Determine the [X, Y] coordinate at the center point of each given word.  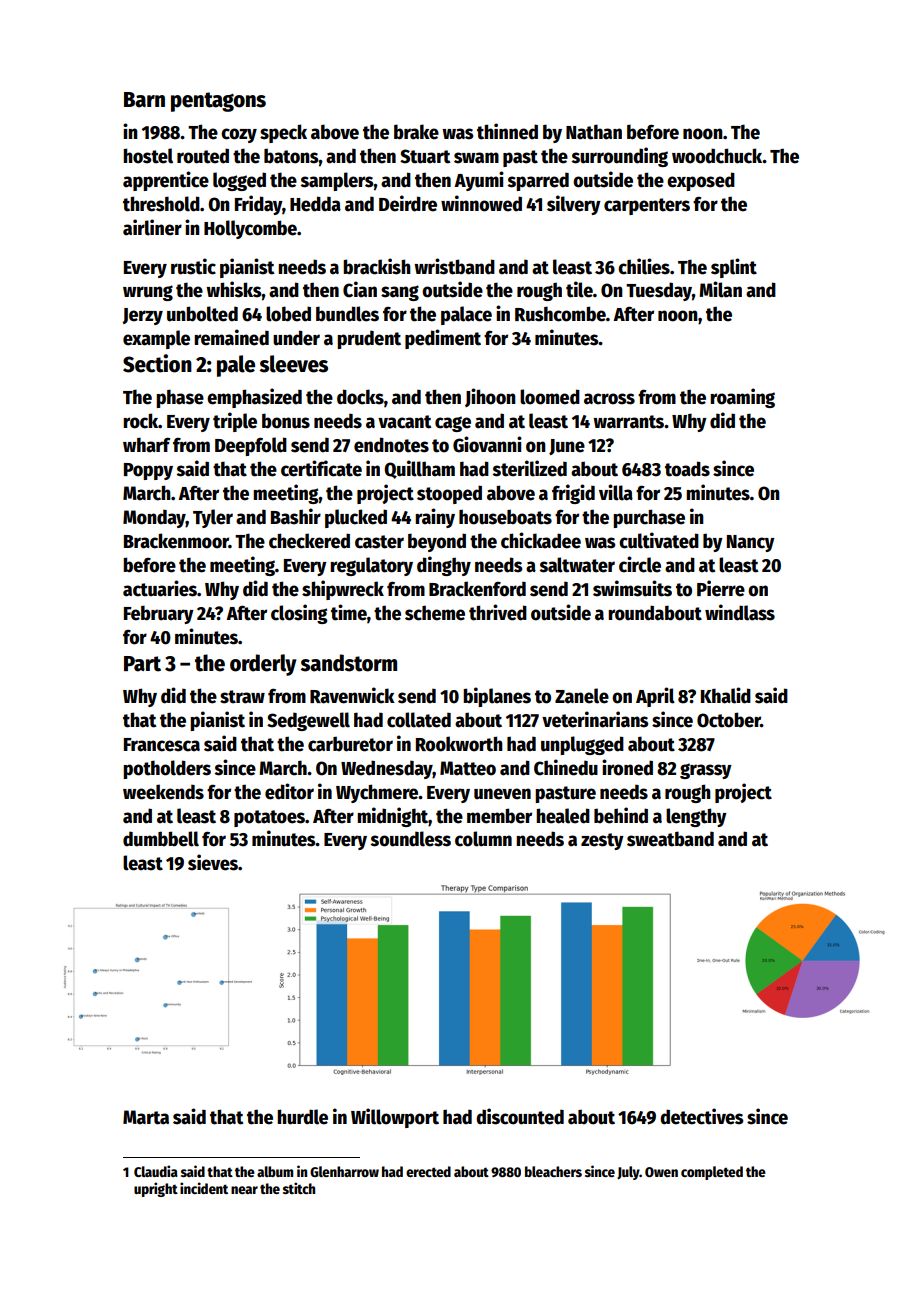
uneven [502, 794]
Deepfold [251, 446]
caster [379, 542]
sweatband [670, 839]
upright [156, 1189]
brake [416, 132]
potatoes [269, 818]
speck [283, 133]
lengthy [696, 817]
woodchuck [717, 156]
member [499, 816]
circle [640, 564]
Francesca [162, 745]
